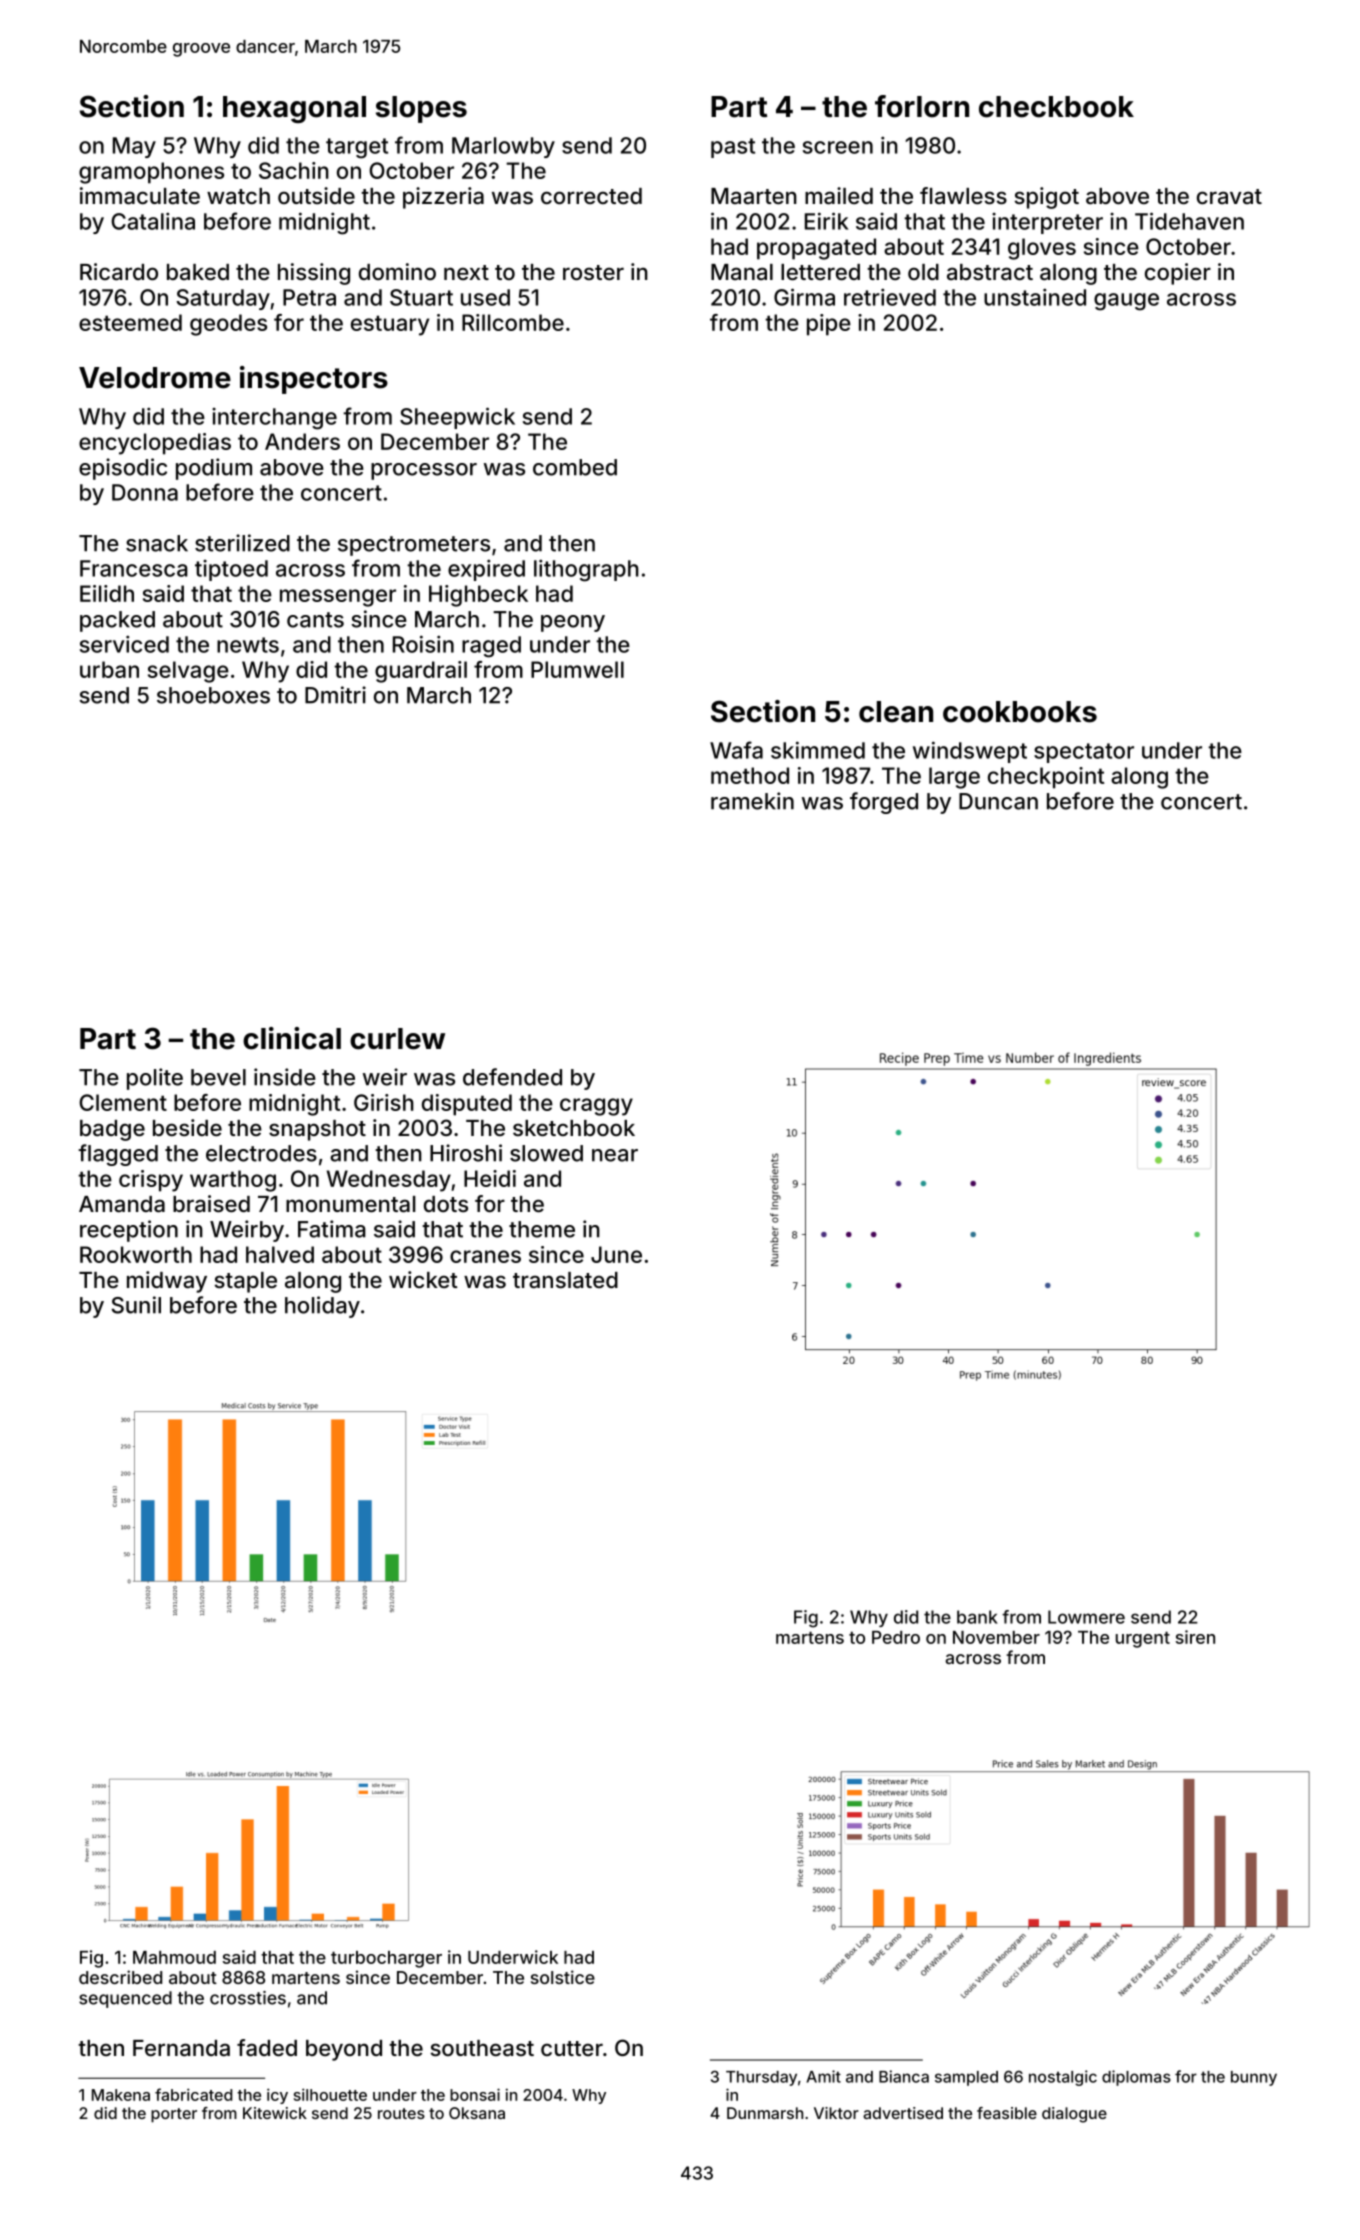 This screenshot has height=2240, width=1360. Describe the element at coordinates (130, 322) in the screenshot. I see `esteemed` at that location.
